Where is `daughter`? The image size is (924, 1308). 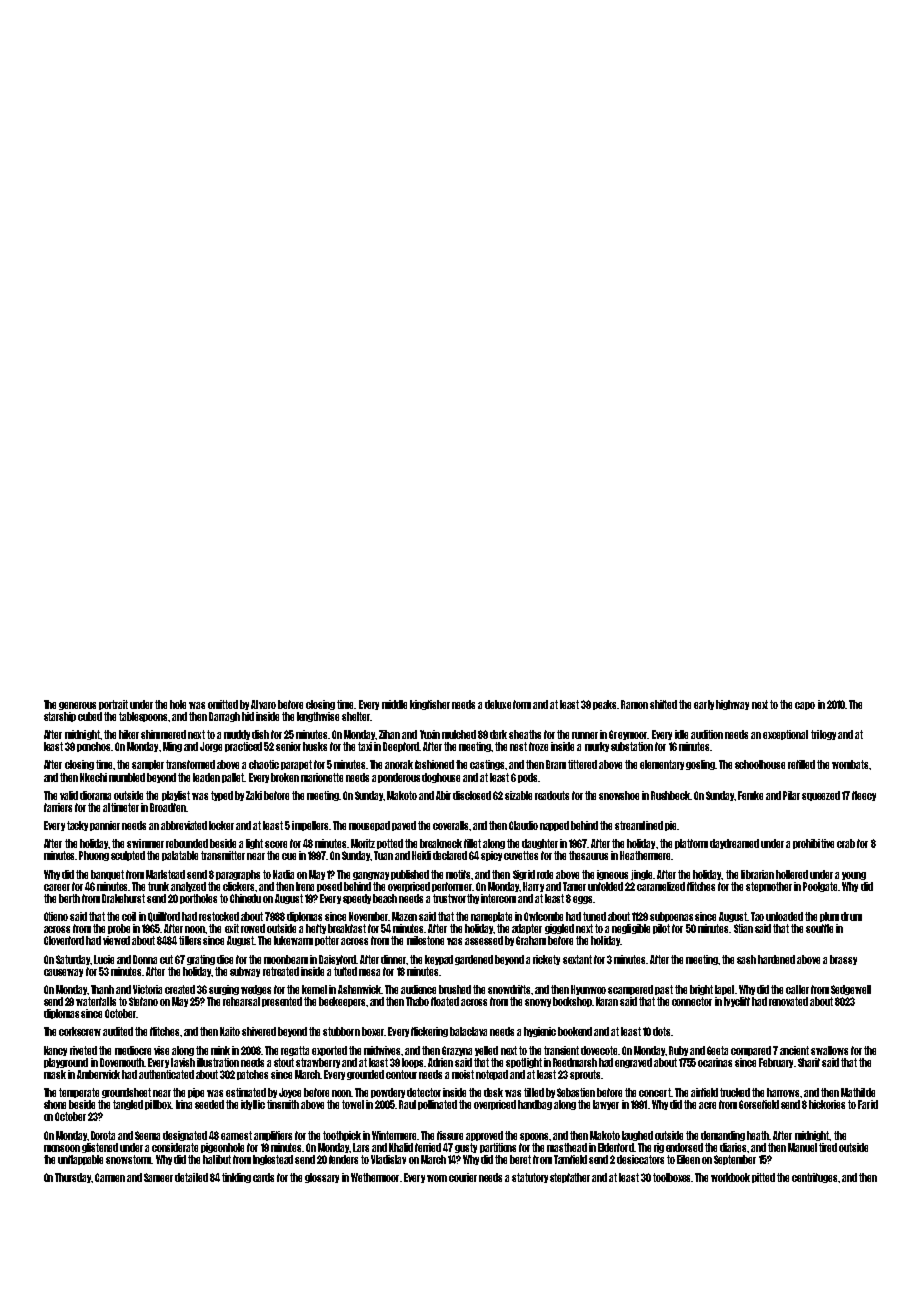
daughter is located at coordinates (540, 844).
